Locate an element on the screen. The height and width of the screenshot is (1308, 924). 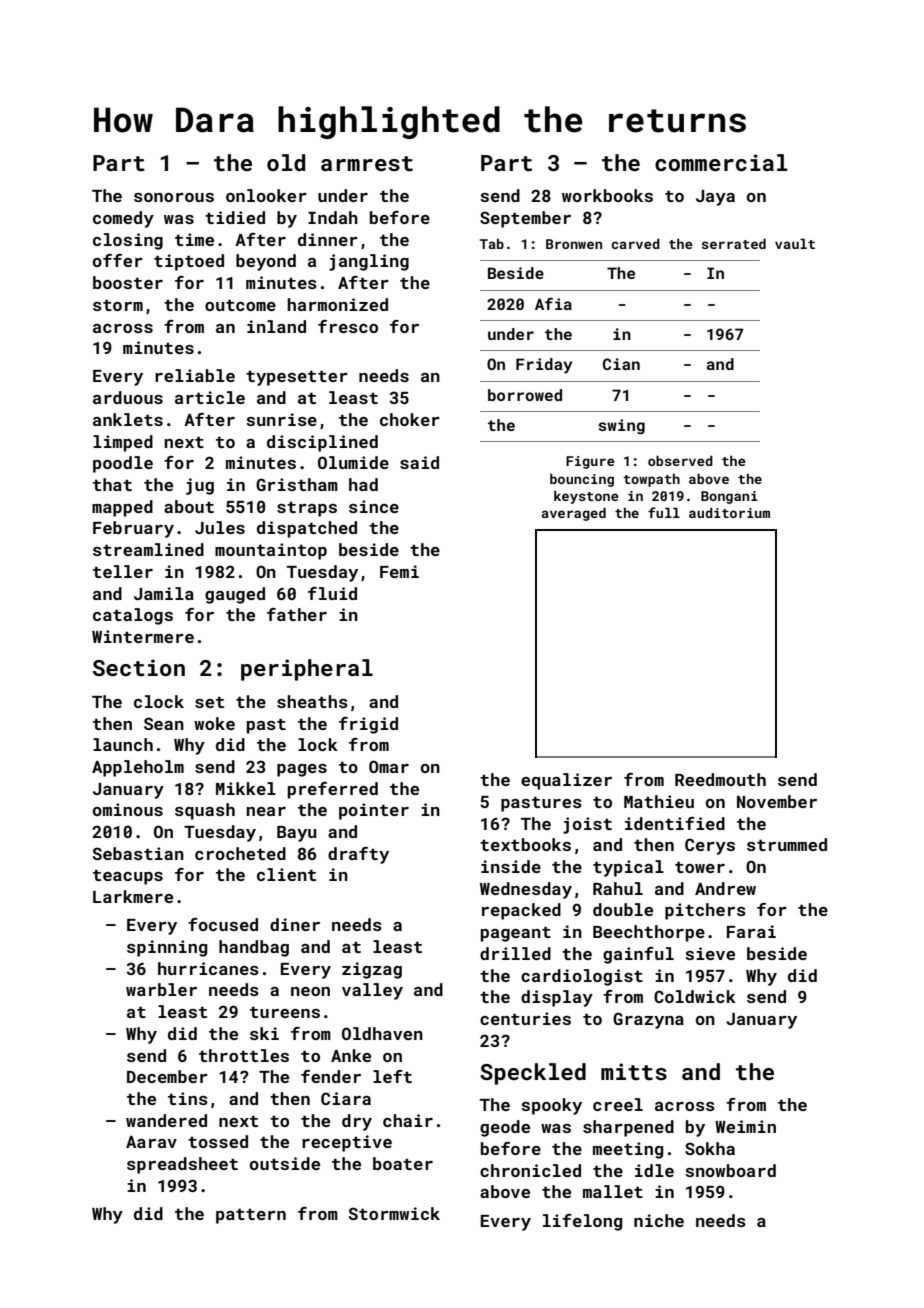
pattern is located at coordinates (251, 1216).
